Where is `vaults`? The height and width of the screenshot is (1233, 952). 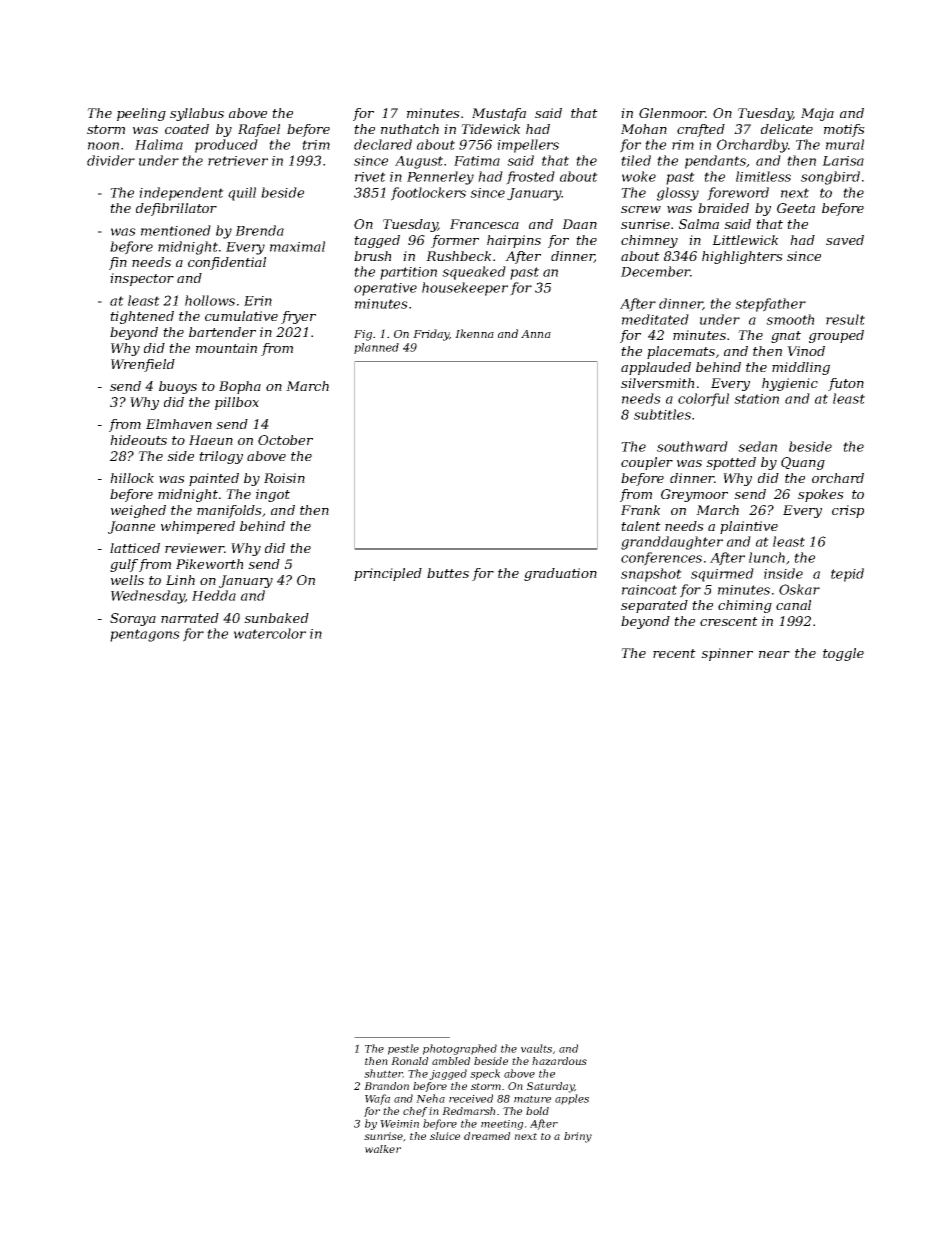
vaults is located at coordinates (536, 1048).
